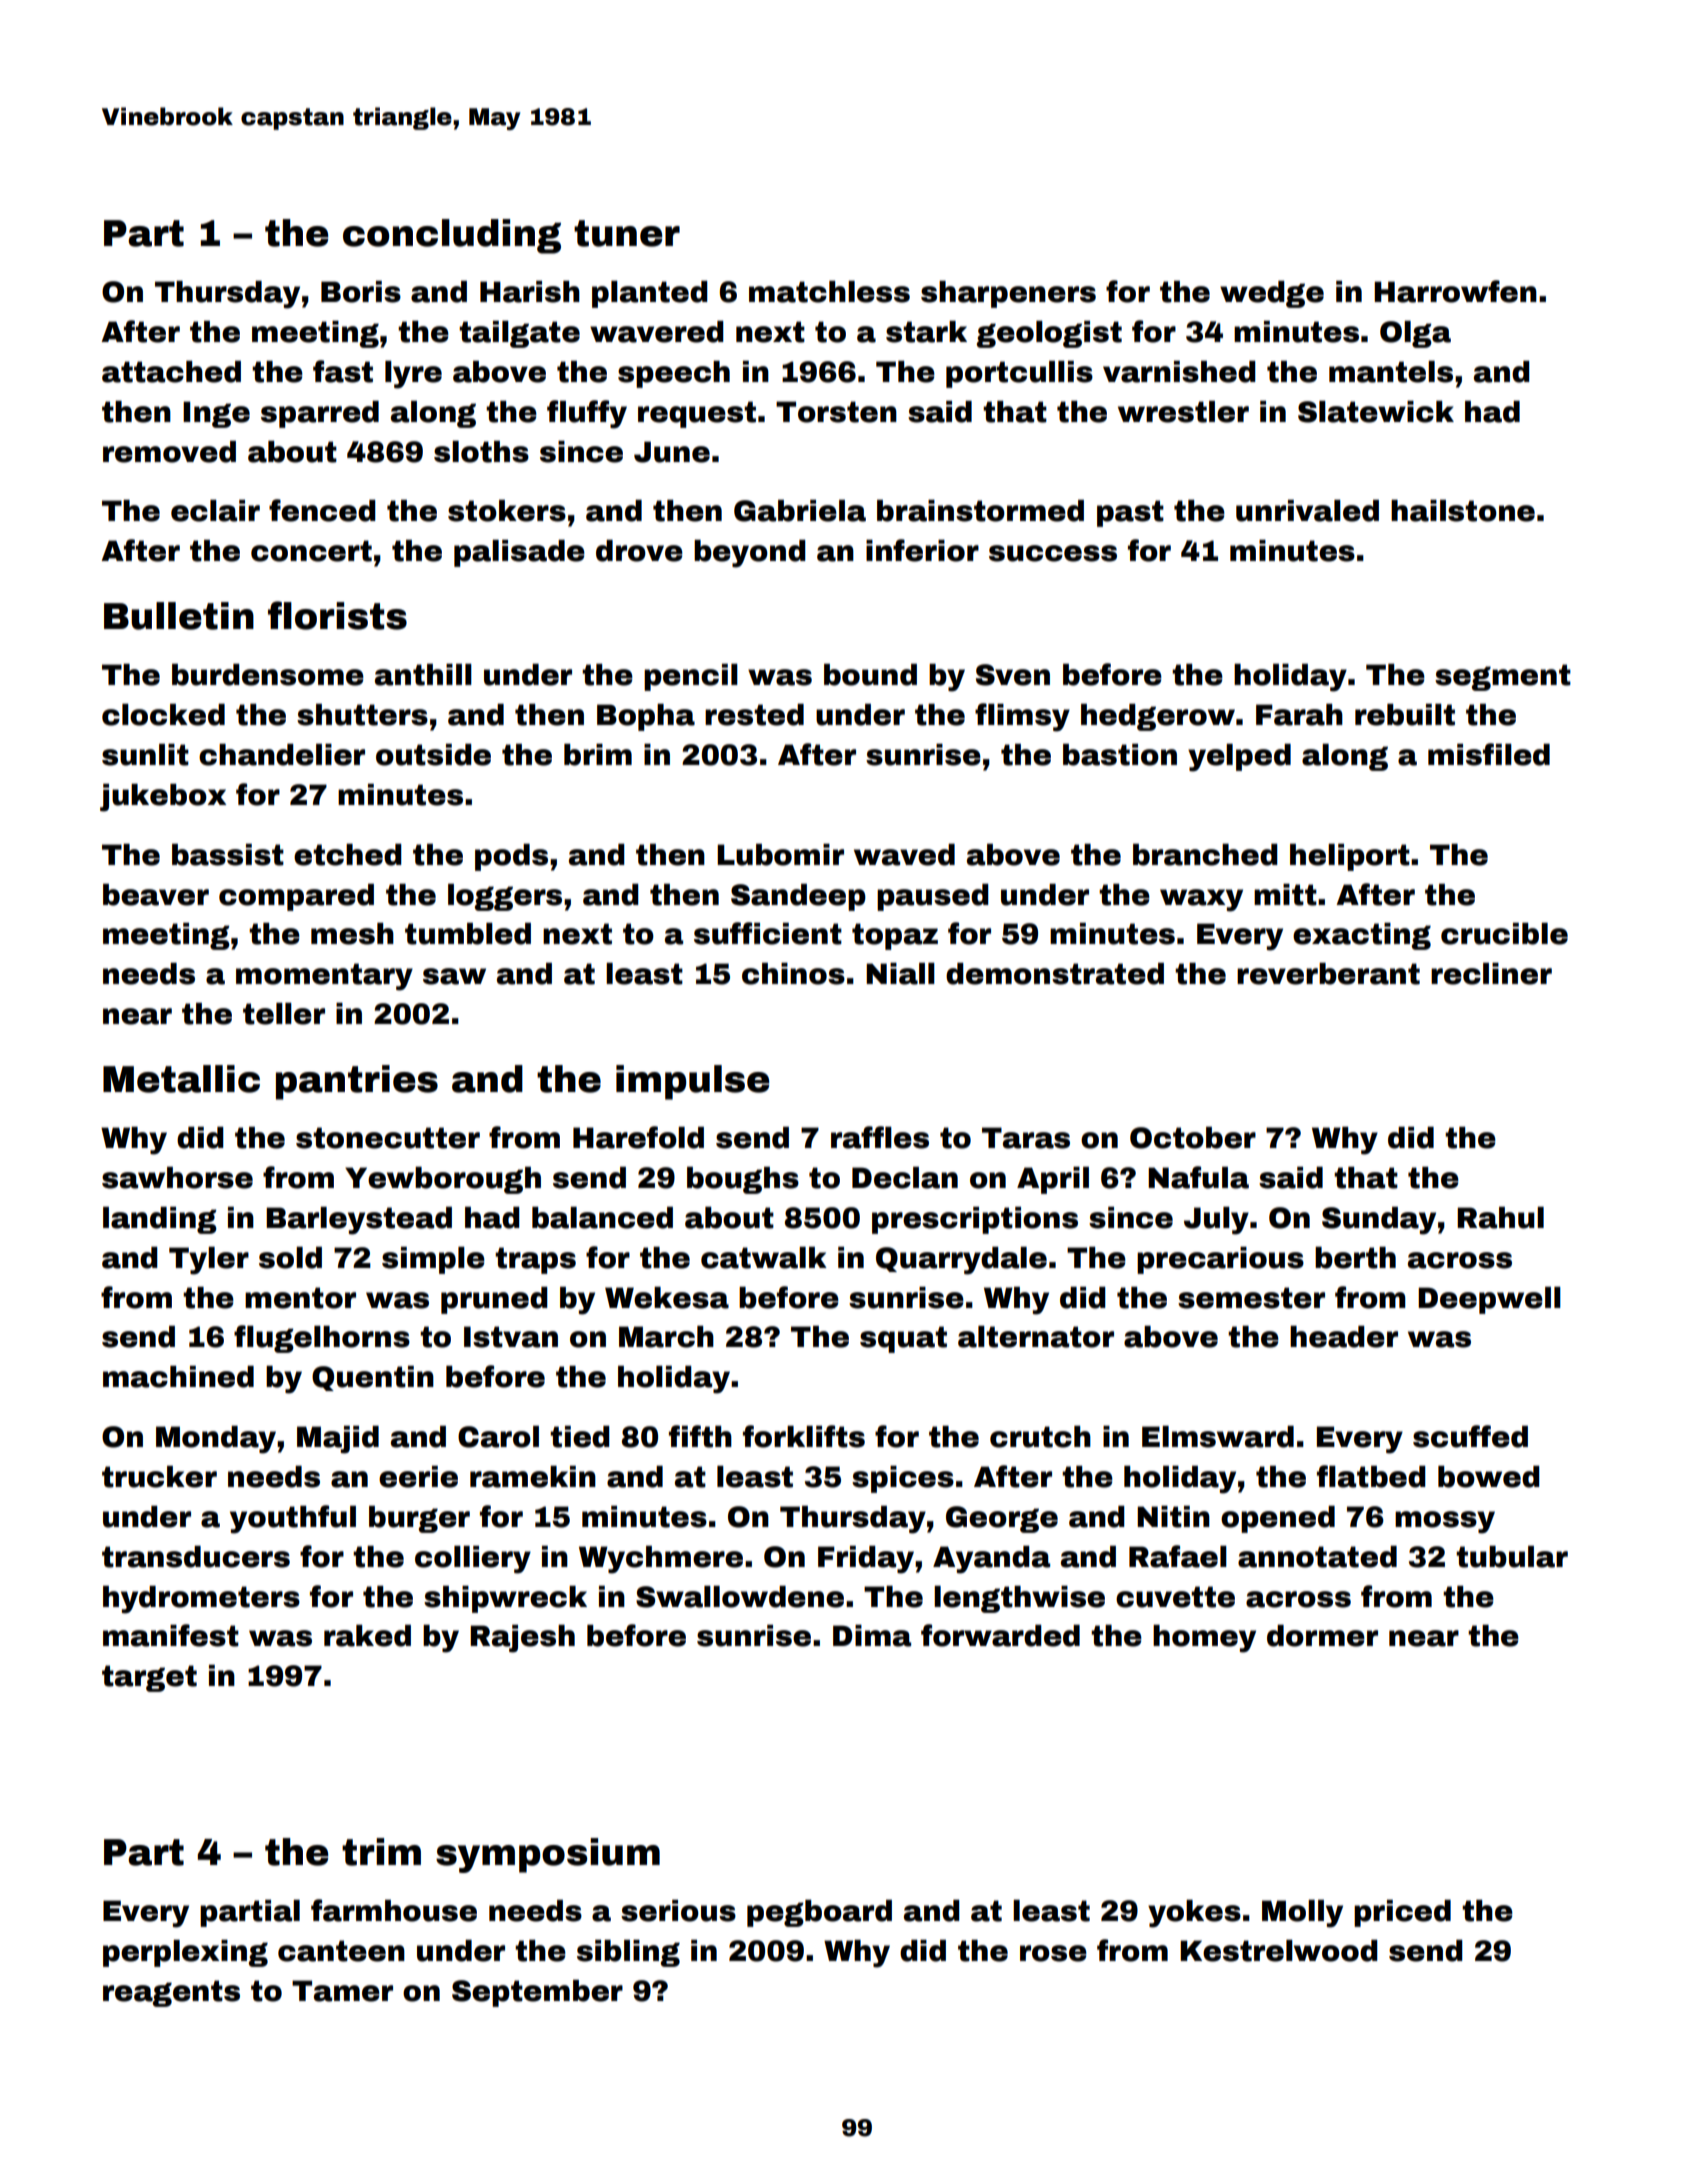 The width and height of the image is (1683, 2178). What do you see at coordinates (1272, 294) in the image?
I see `wedge` at bounding box center [1272, 294].
